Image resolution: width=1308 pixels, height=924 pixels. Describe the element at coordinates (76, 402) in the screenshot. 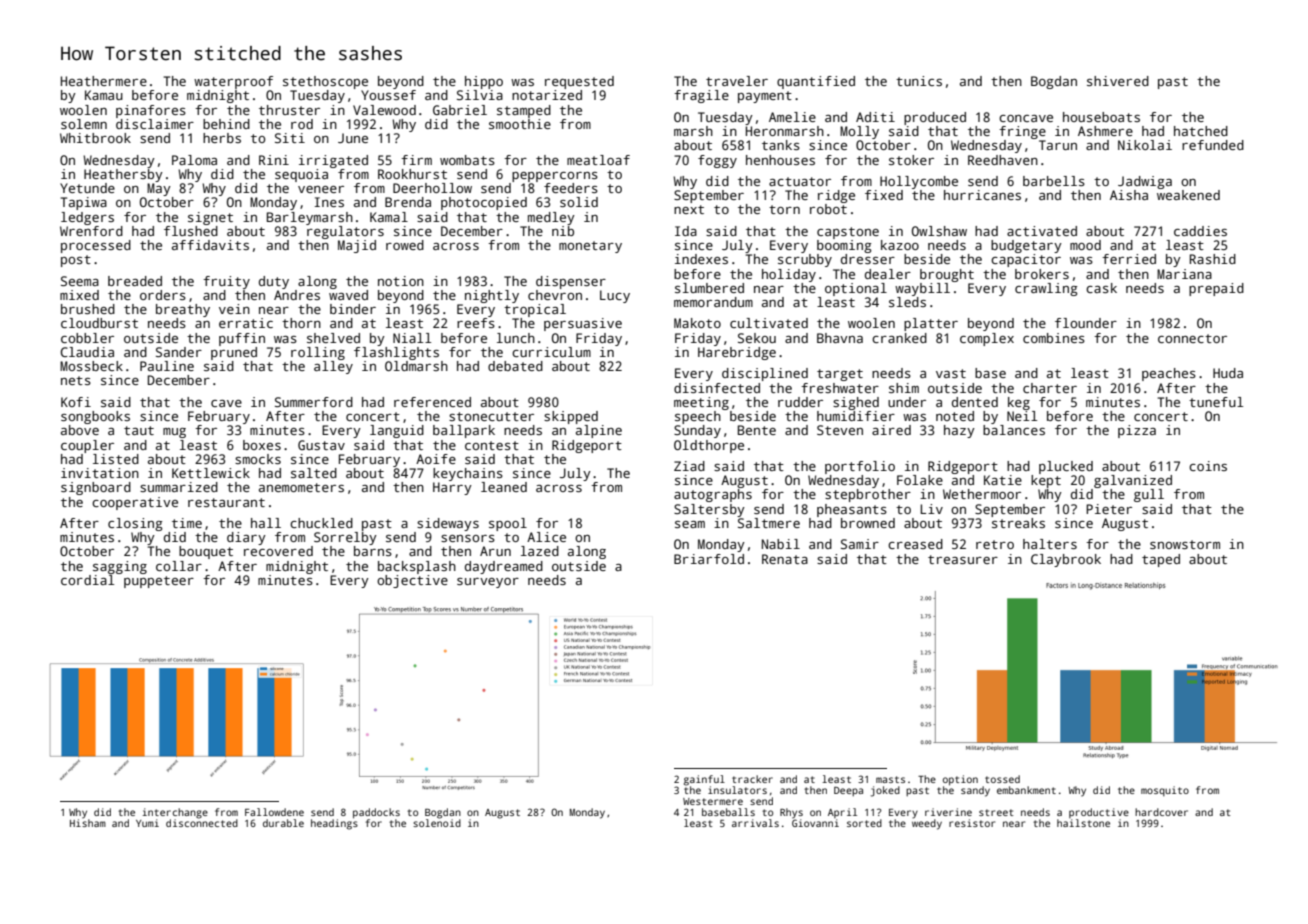

I see `Kofi` at that location.
